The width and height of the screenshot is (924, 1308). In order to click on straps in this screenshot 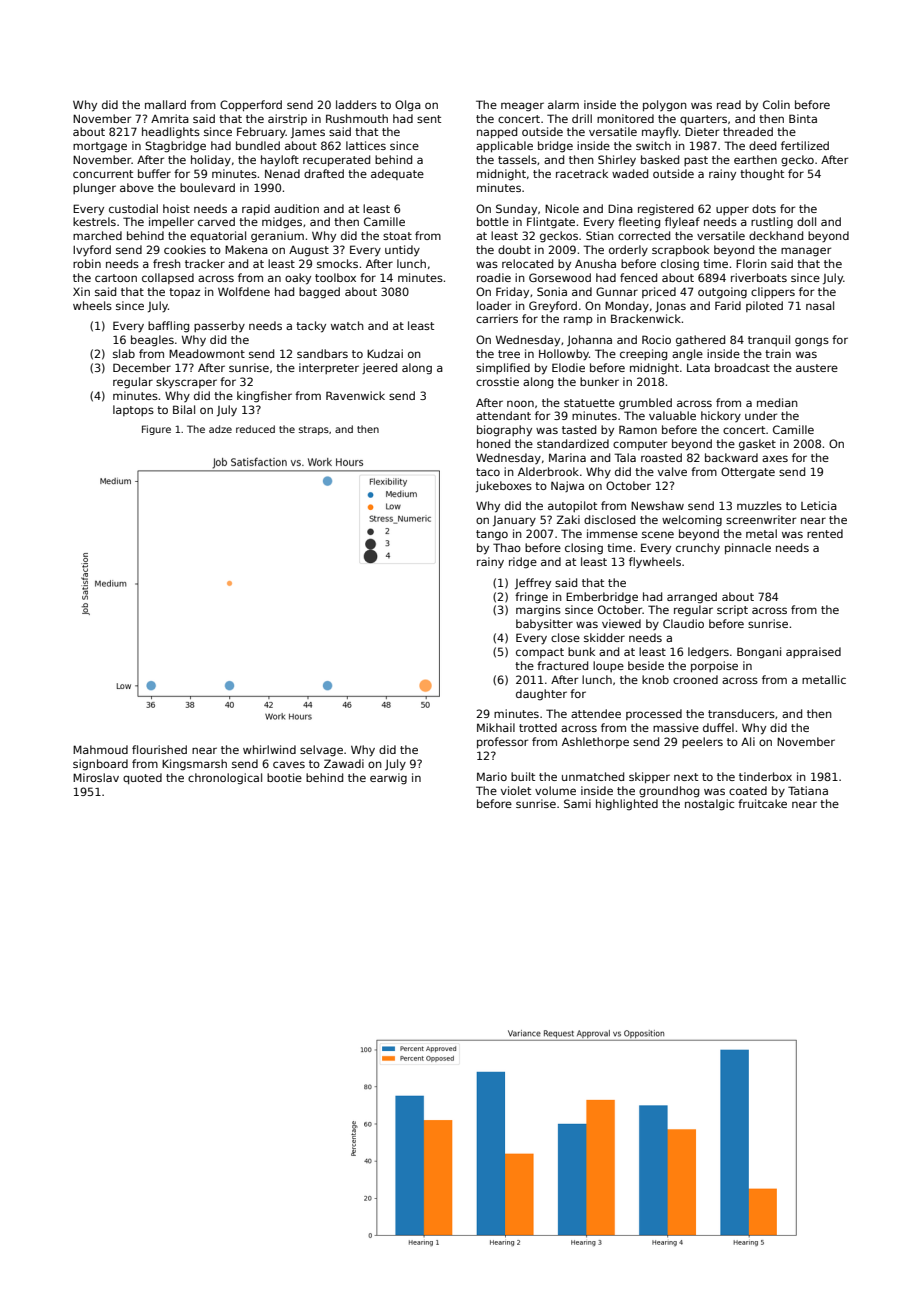, I will do `click(314, 430)`.
